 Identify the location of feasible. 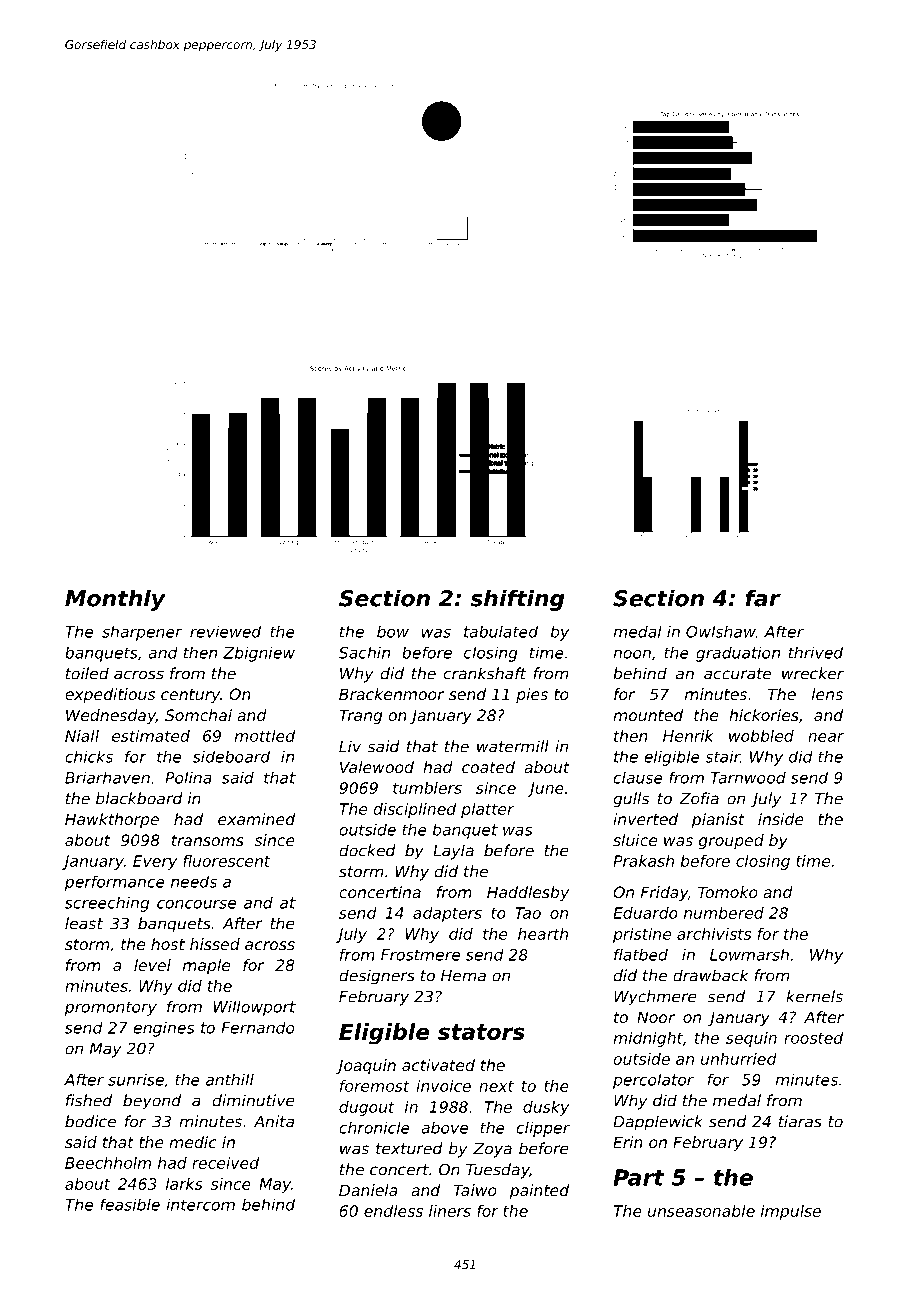
(130, 1205).
